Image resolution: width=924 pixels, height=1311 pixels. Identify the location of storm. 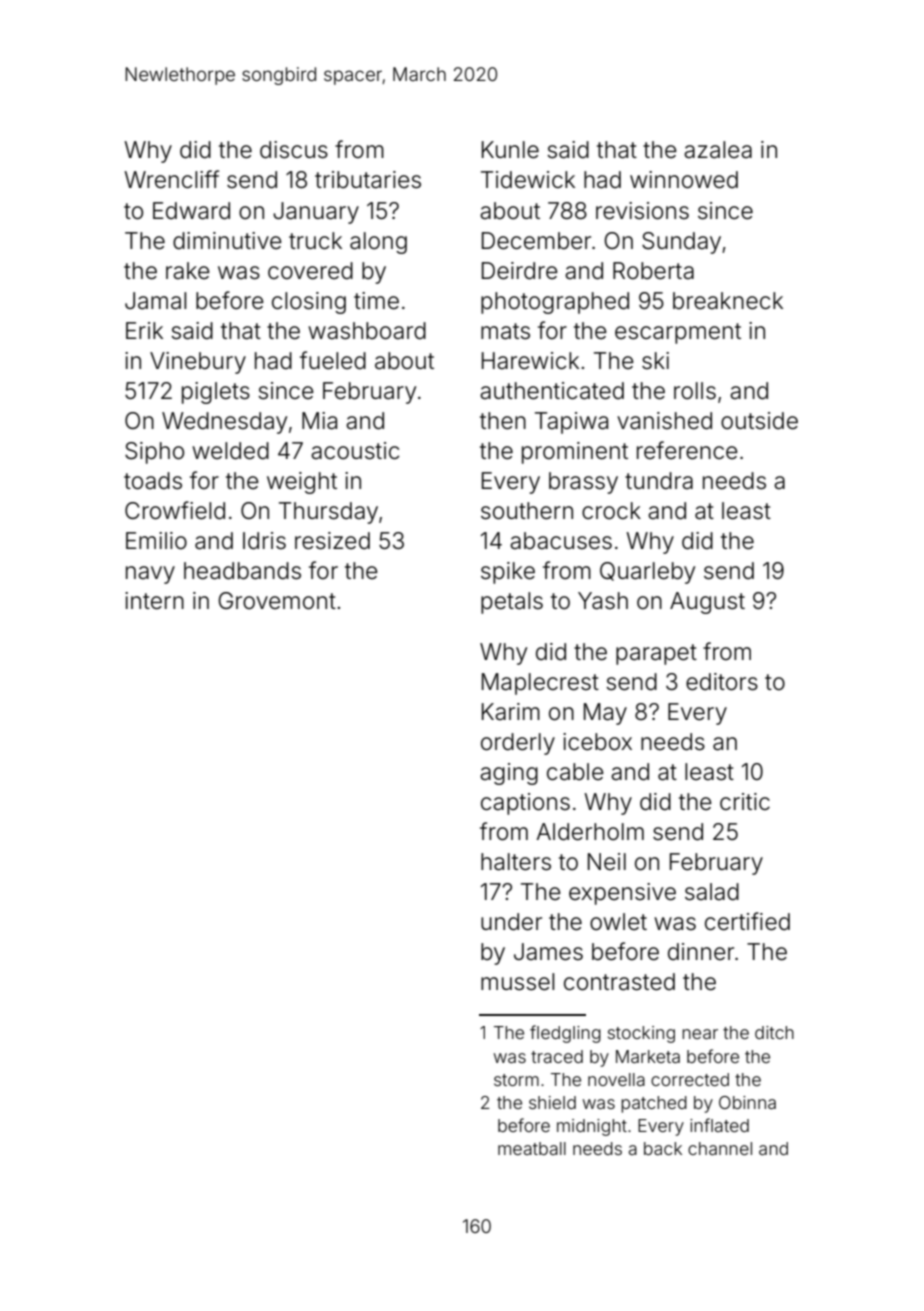
(516, 1080).
